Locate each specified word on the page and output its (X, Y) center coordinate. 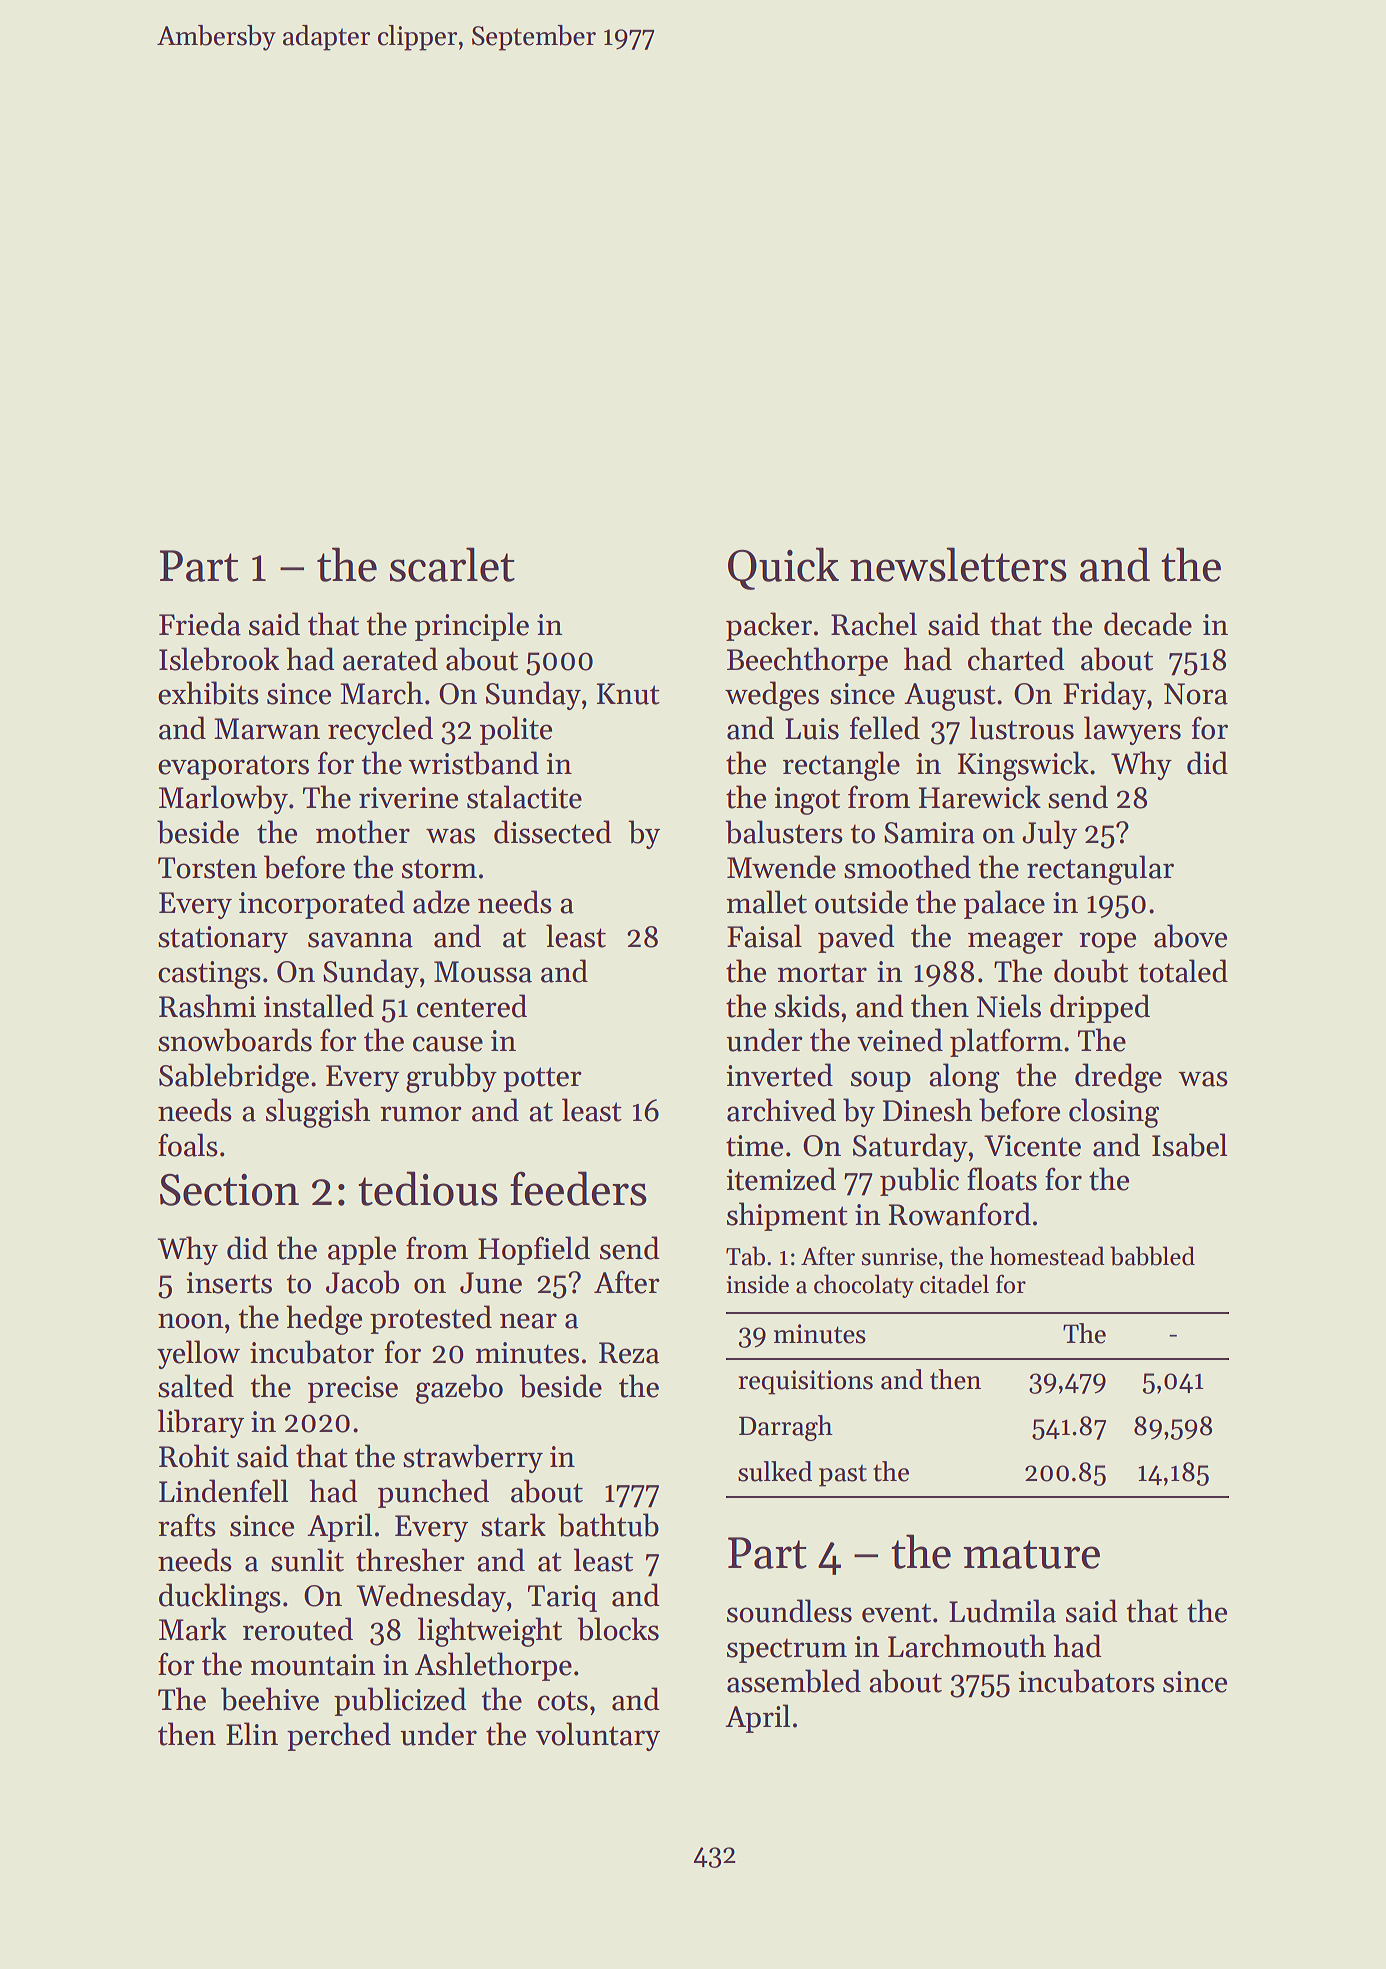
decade (1148, 624)
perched (339, 1736)
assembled (794, 1681)
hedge (324, 1320)
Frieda (200, 624)
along (964, 1078)
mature (1031, 1554)
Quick (783, 568)
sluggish (318, 1113)
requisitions (805, 1382)
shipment (787, 1216)
